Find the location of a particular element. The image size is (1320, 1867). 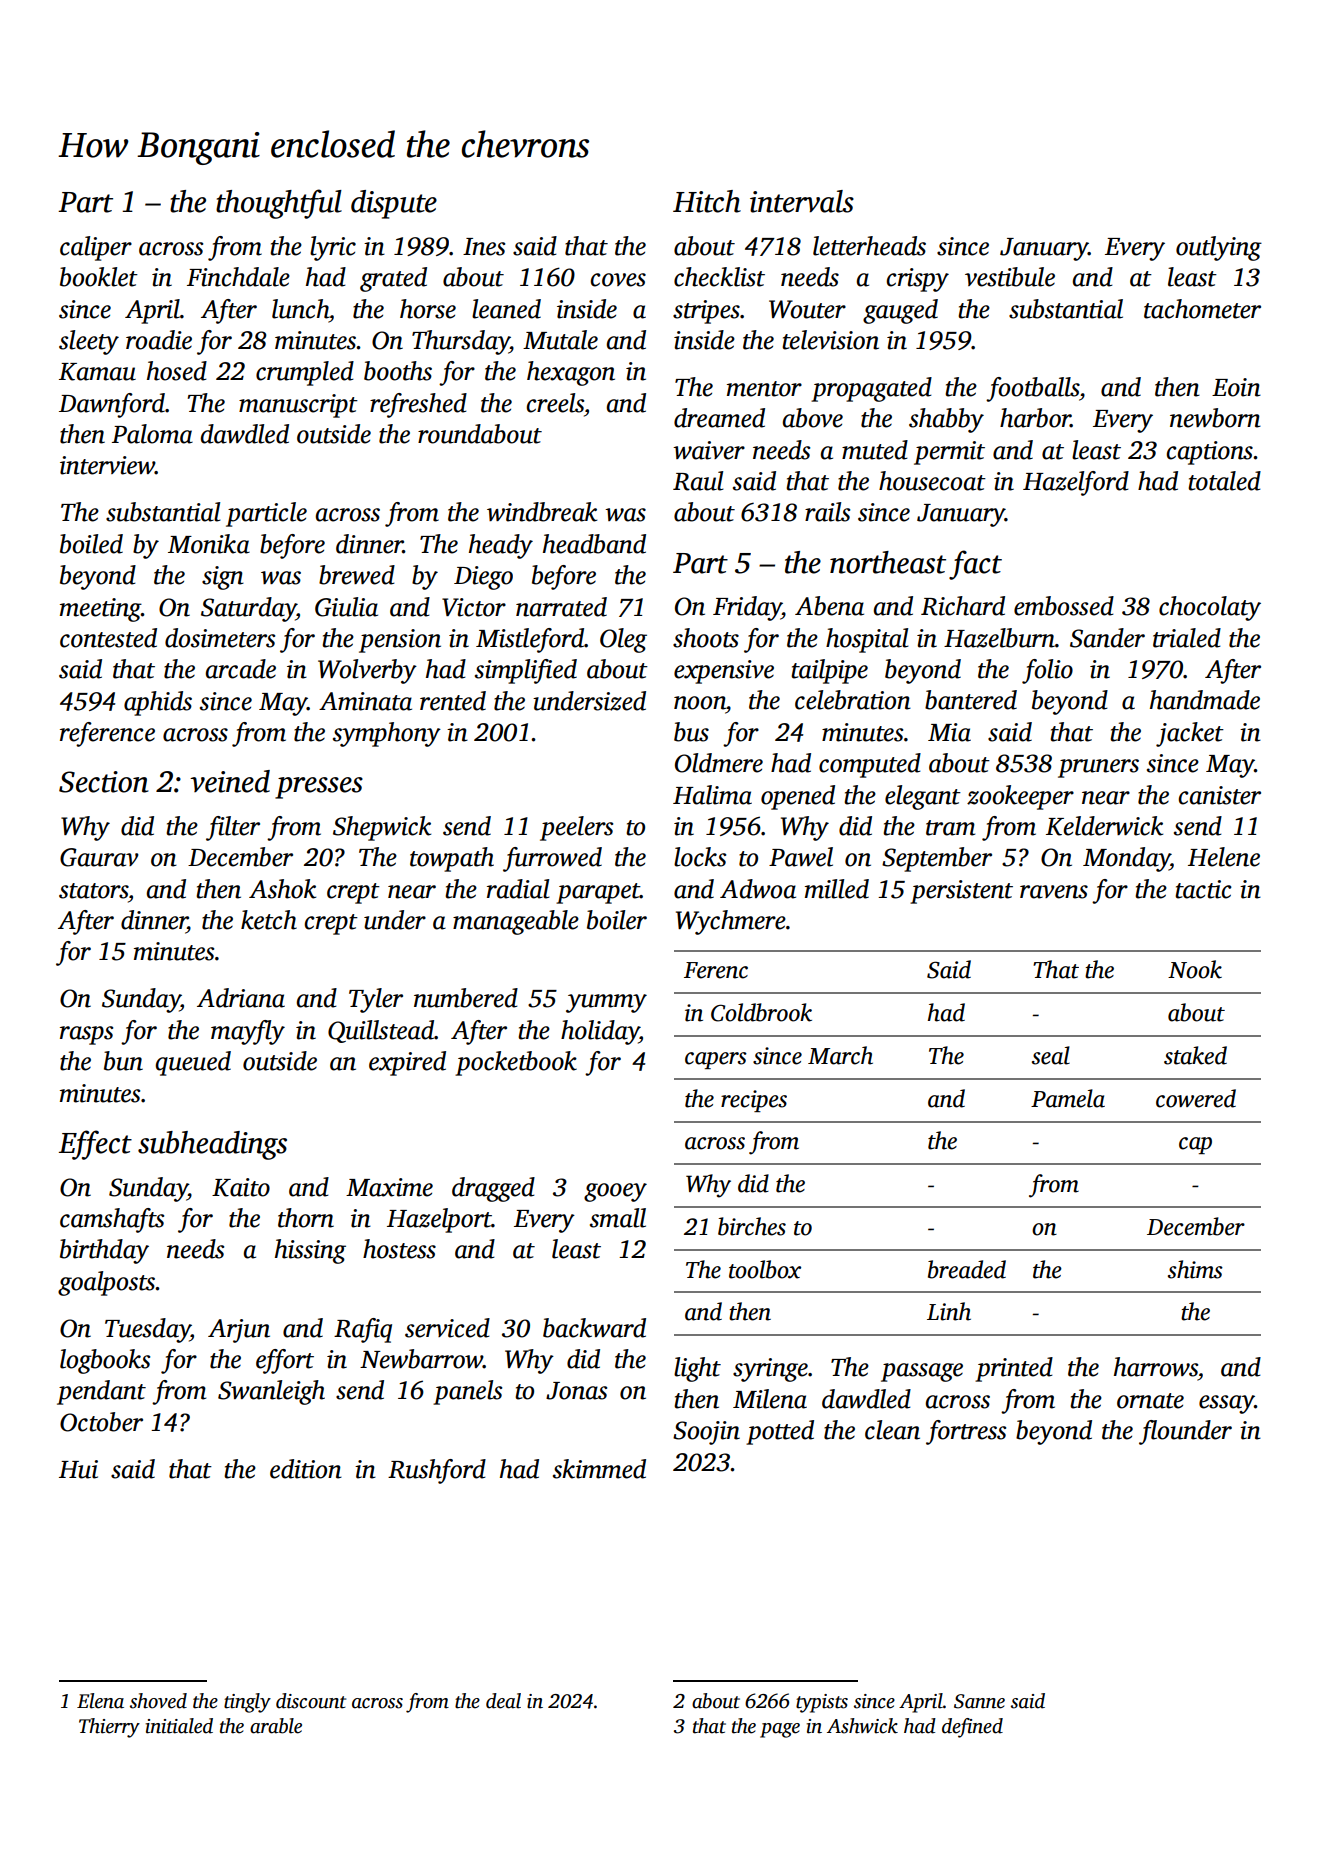

shims is located at coordinates (1195, 1269).
